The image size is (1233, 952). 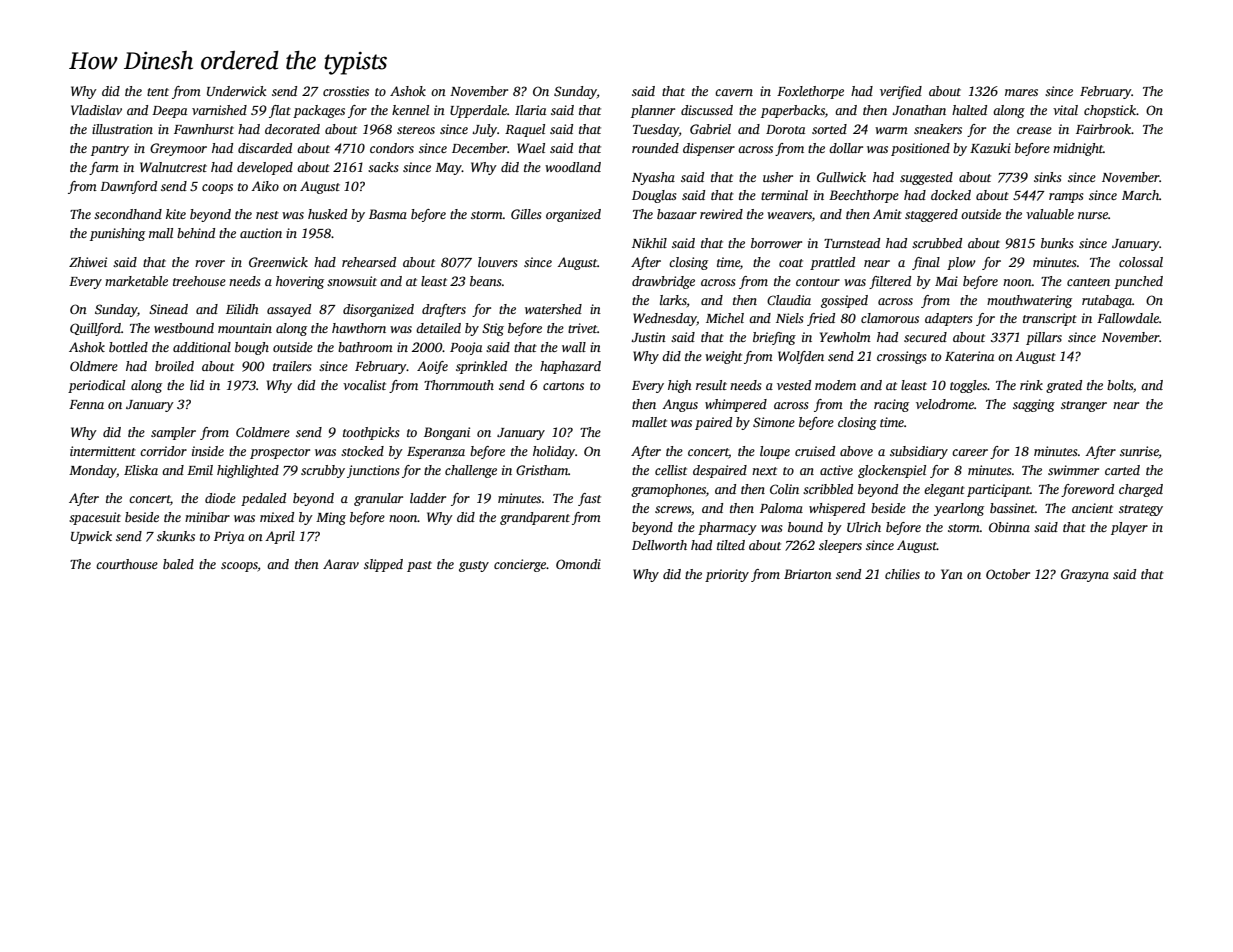 What do you see at coordinates (727, 575) in the screenshot?
I see `priority` at bounding box center [727, 575].
